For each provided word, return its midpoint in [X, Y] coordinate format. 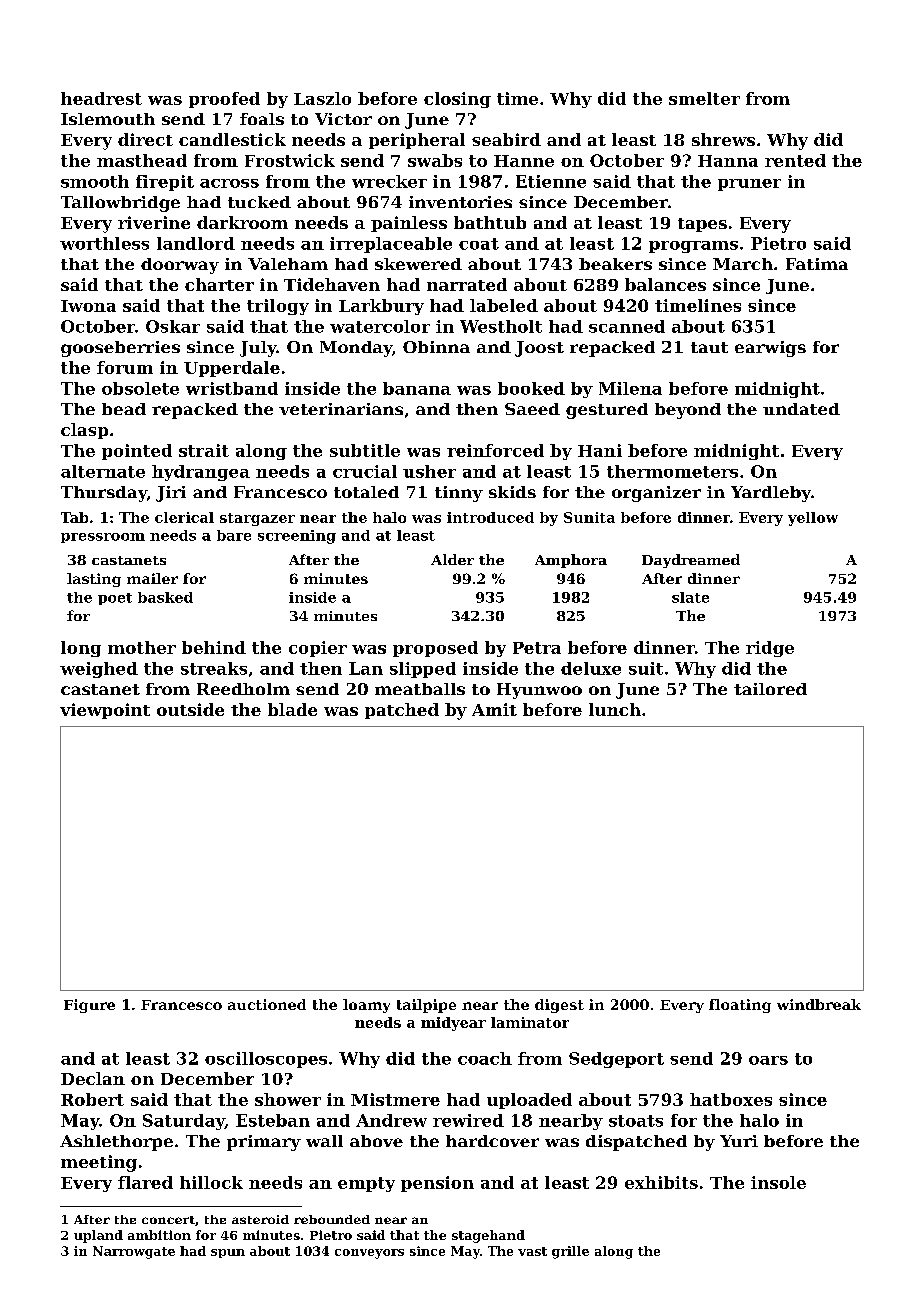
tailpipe [426, 1006]
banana [417, 388]
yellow [813, 519]
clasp [84, 431]
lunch [615, 709]
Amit [494, 709]
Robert [92, 1099]
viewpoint [105, 711]
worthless [104, 243]
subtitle [365, 450]
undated [801, 409]
